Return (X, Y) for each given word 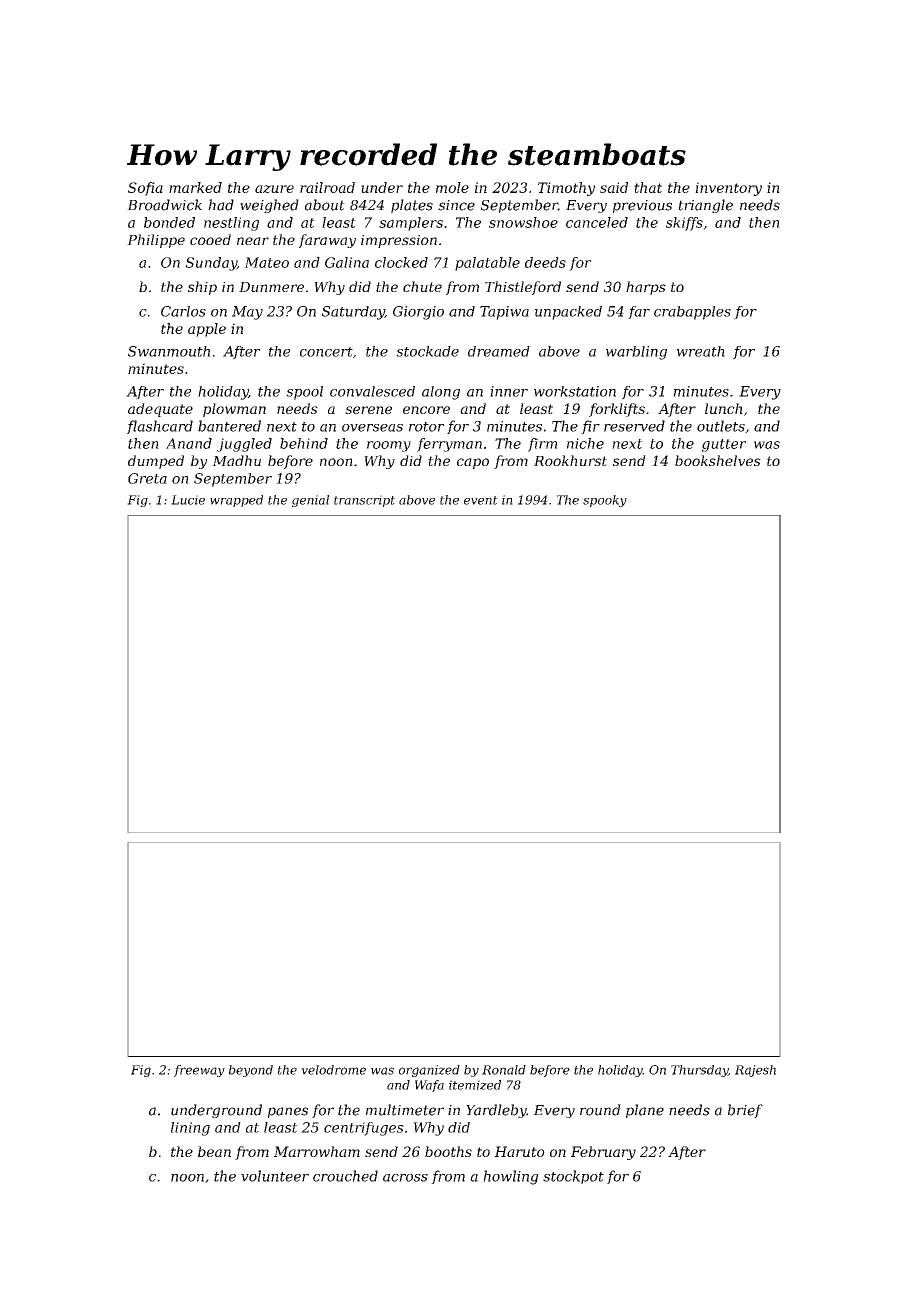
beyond (251, 1071)
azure (274, 189)
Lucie (188, 500)
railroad (327, 187)
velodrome (333, 1070)
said (614, 187)
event (481, 500)
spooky (605, 501)
